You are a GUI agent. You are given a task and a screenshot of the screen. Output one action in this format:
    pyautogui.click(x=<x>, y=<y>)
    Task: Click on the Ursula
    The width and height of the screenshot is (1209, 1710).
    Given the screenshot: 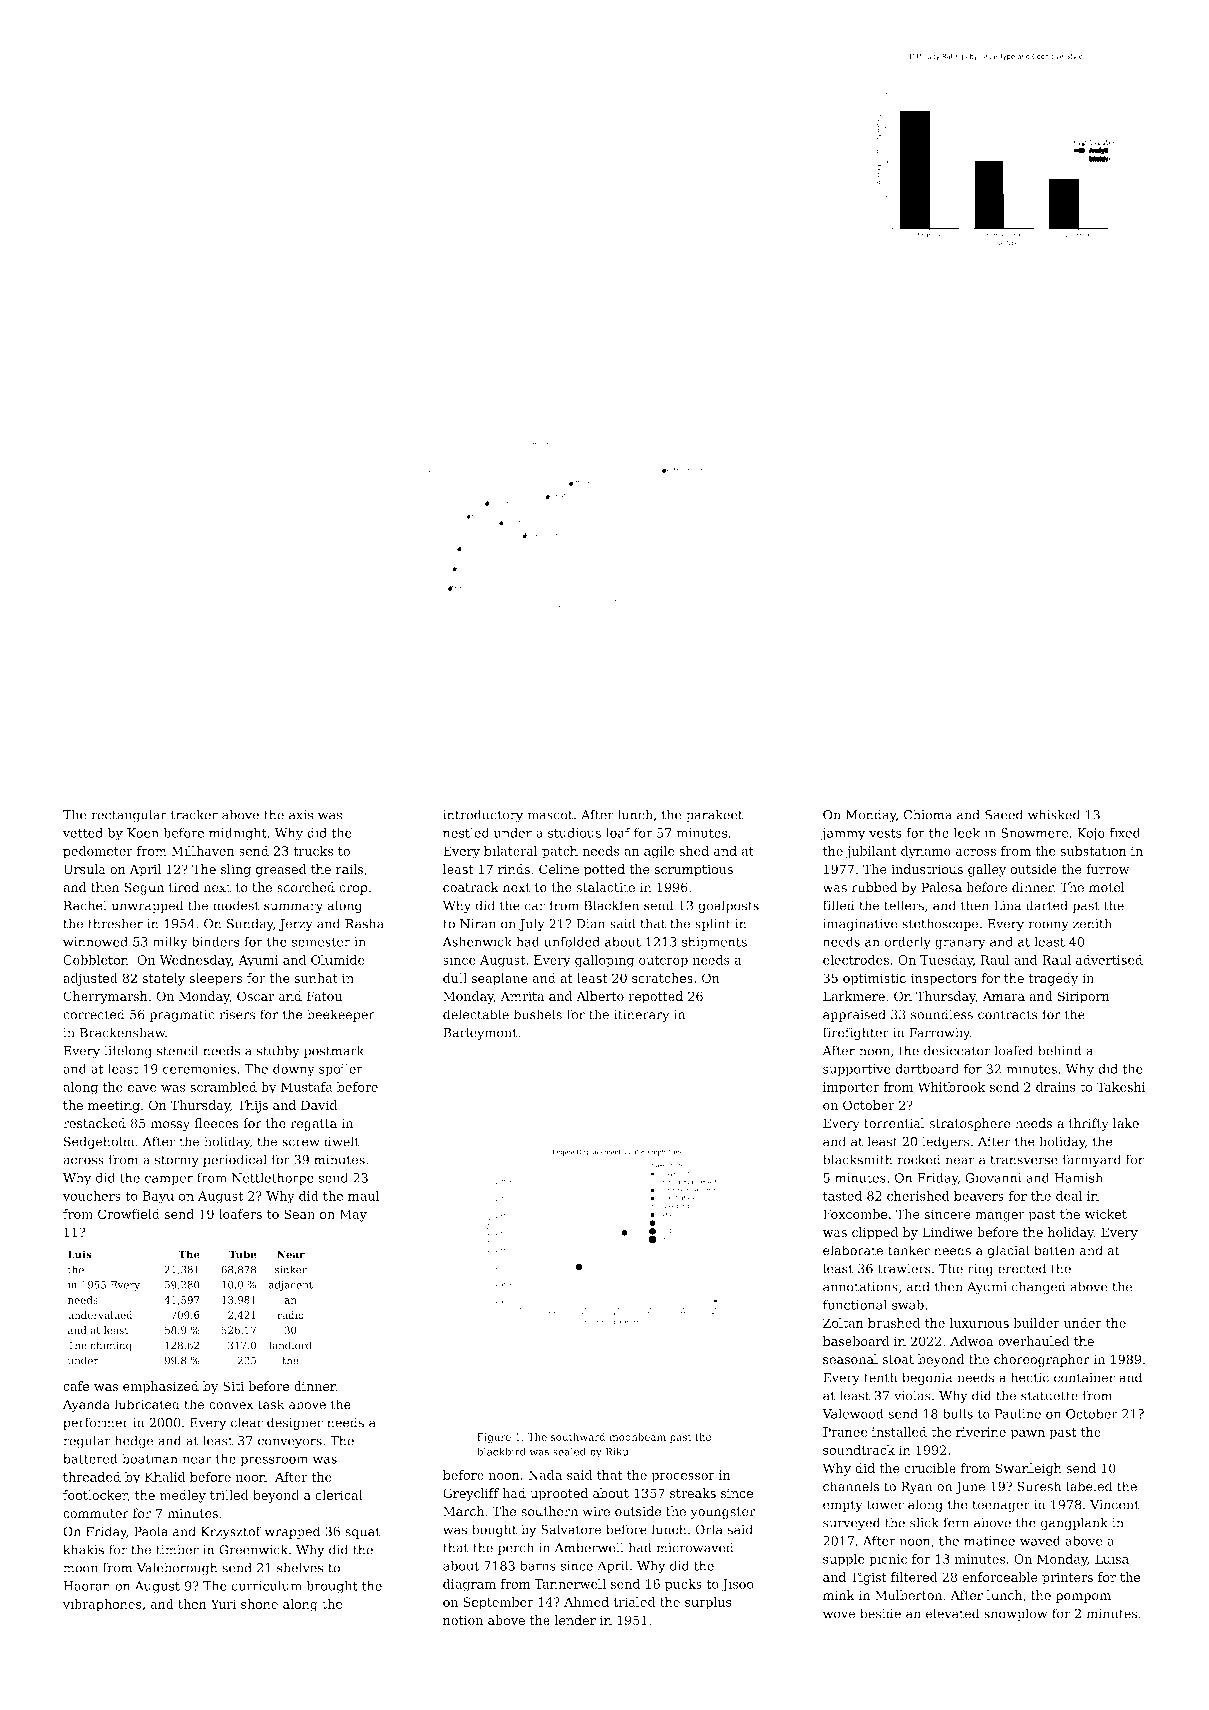 What is the action you would take?
    pyautogui.click(x=84, y=869)
